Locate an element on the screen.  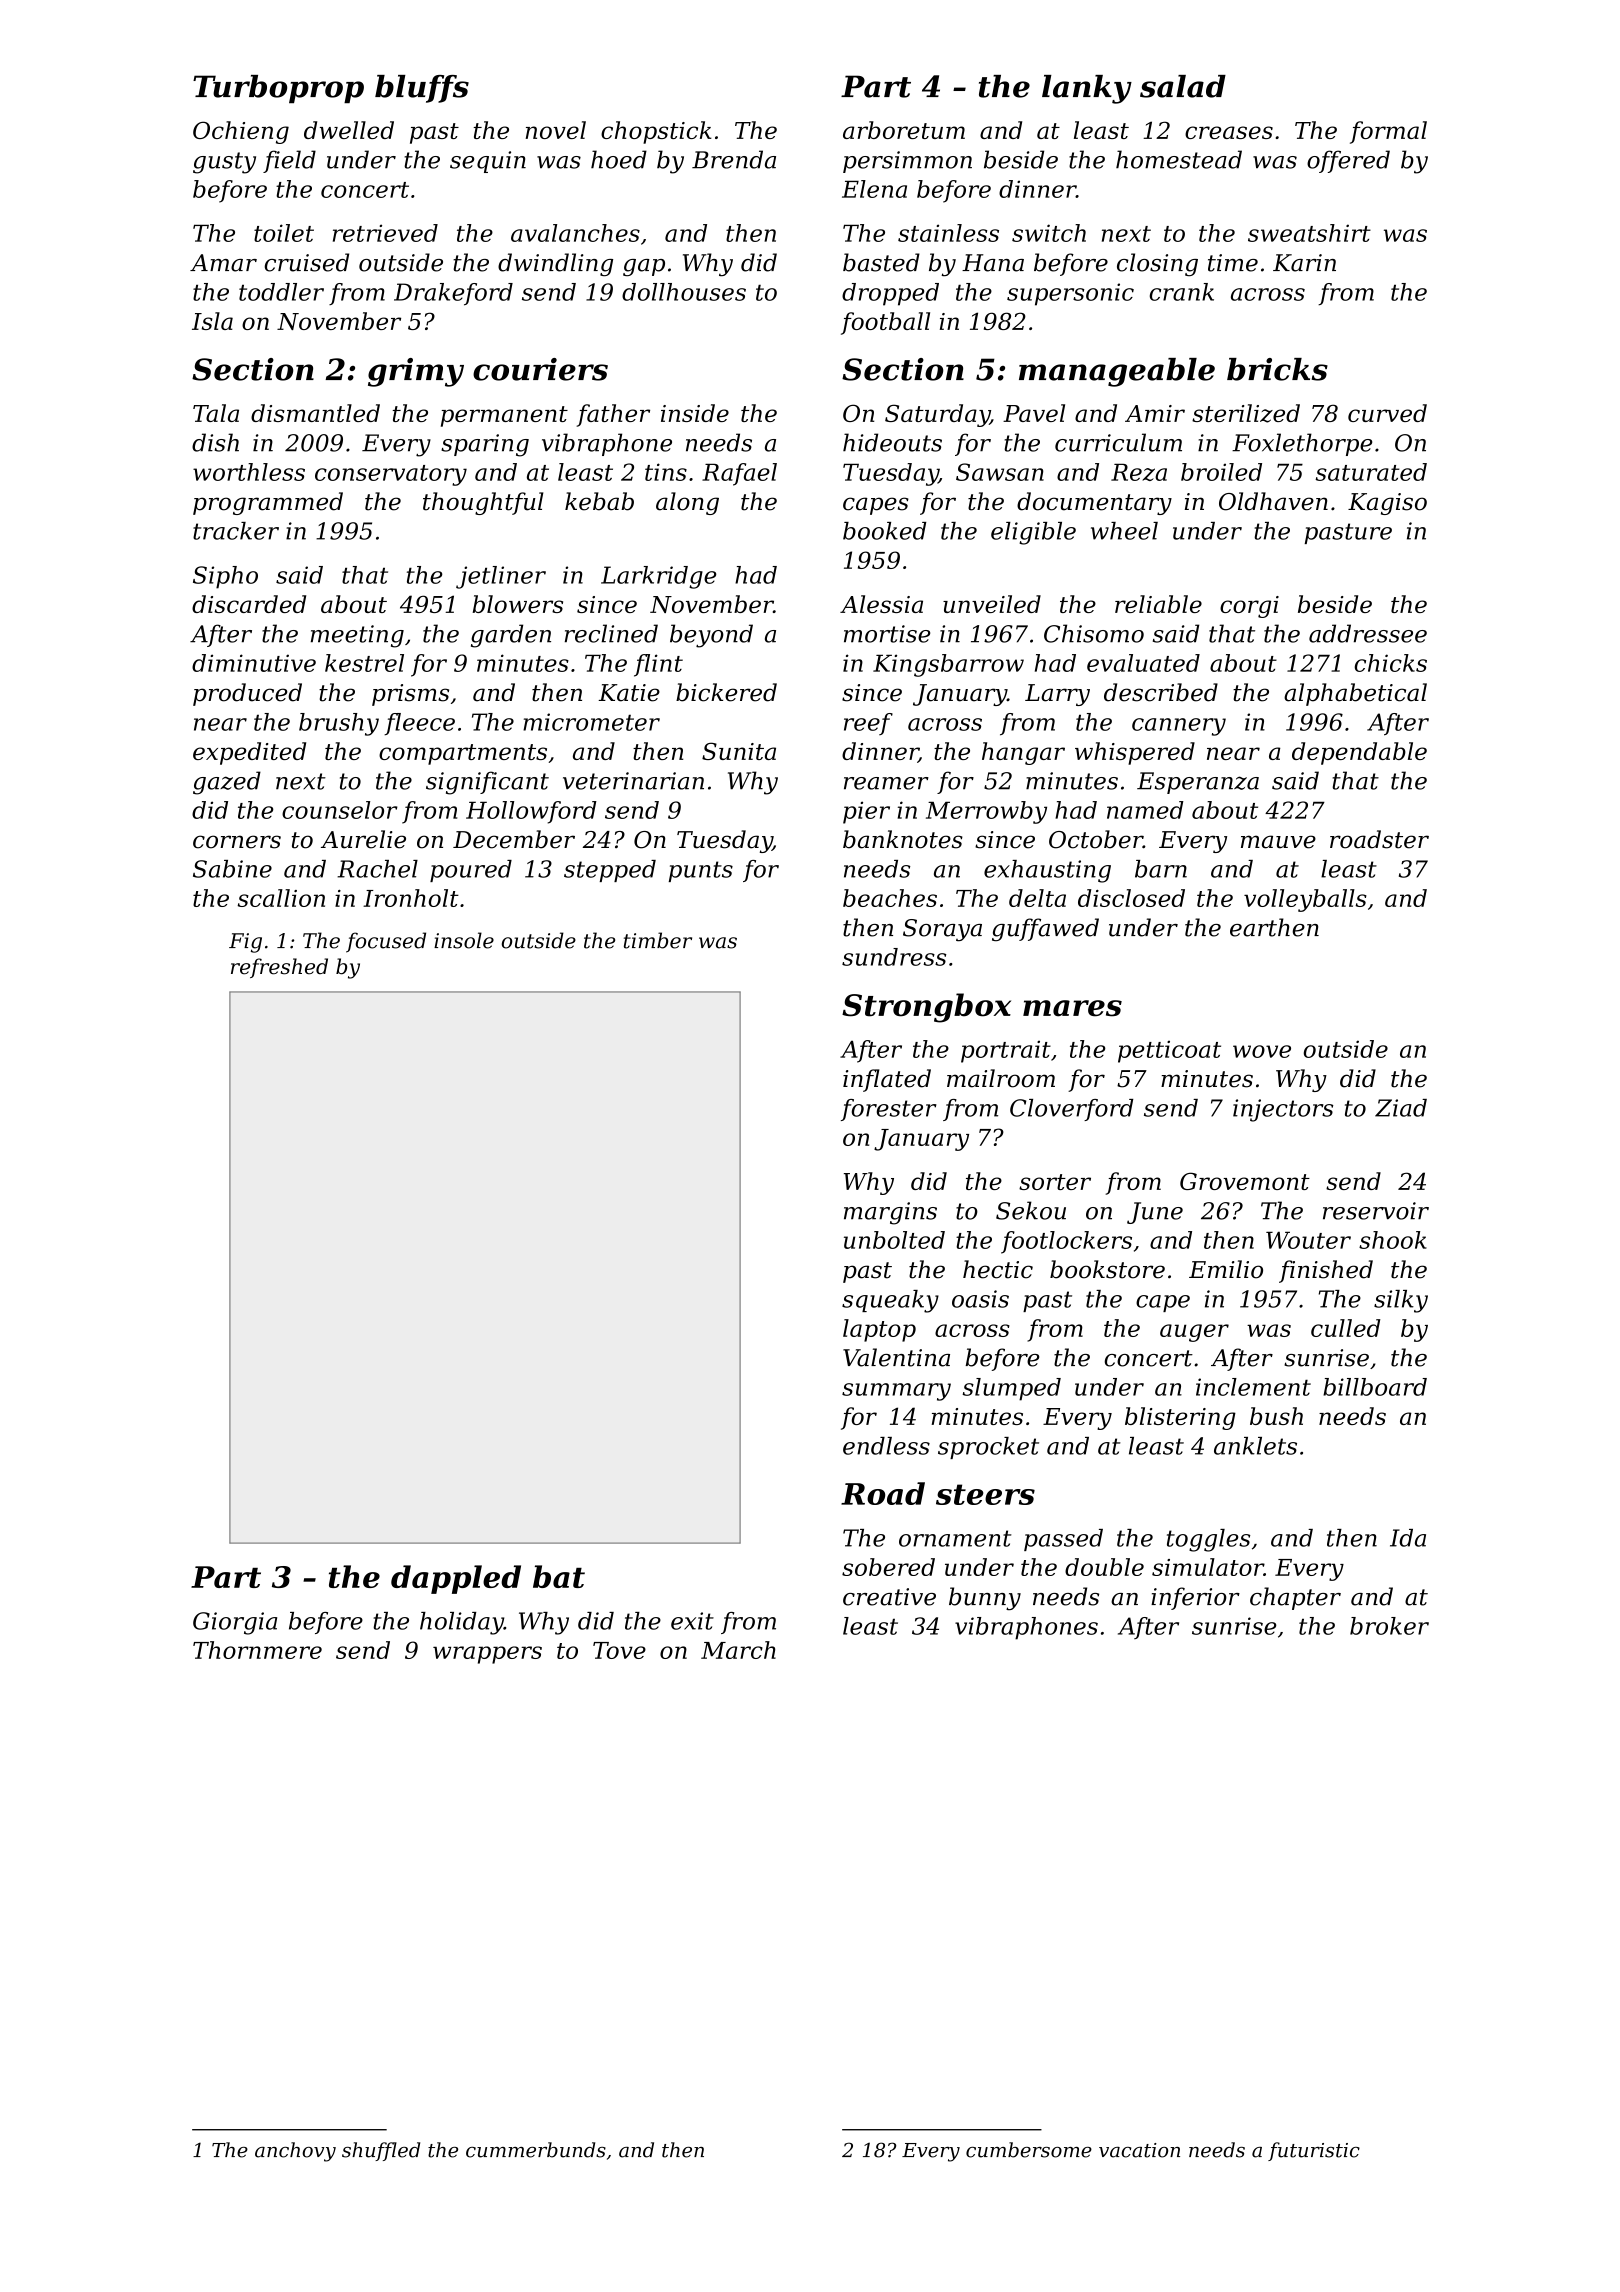
laptop is located at coordinates (879, 1330).
